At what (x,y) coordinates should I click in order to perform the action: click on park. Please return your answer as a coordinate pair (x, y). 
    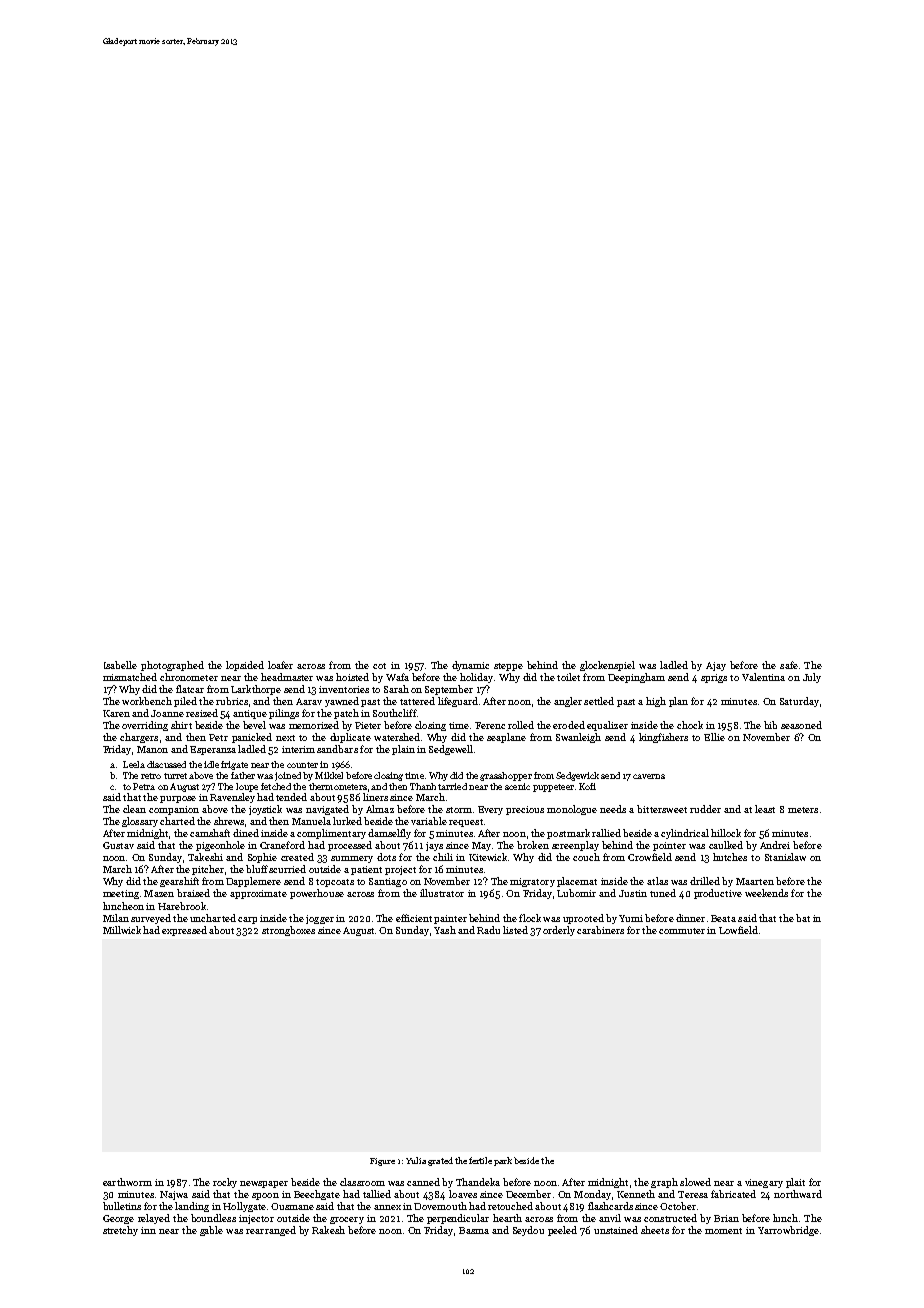
    Looking at the image, I should click on (503, 1161).
